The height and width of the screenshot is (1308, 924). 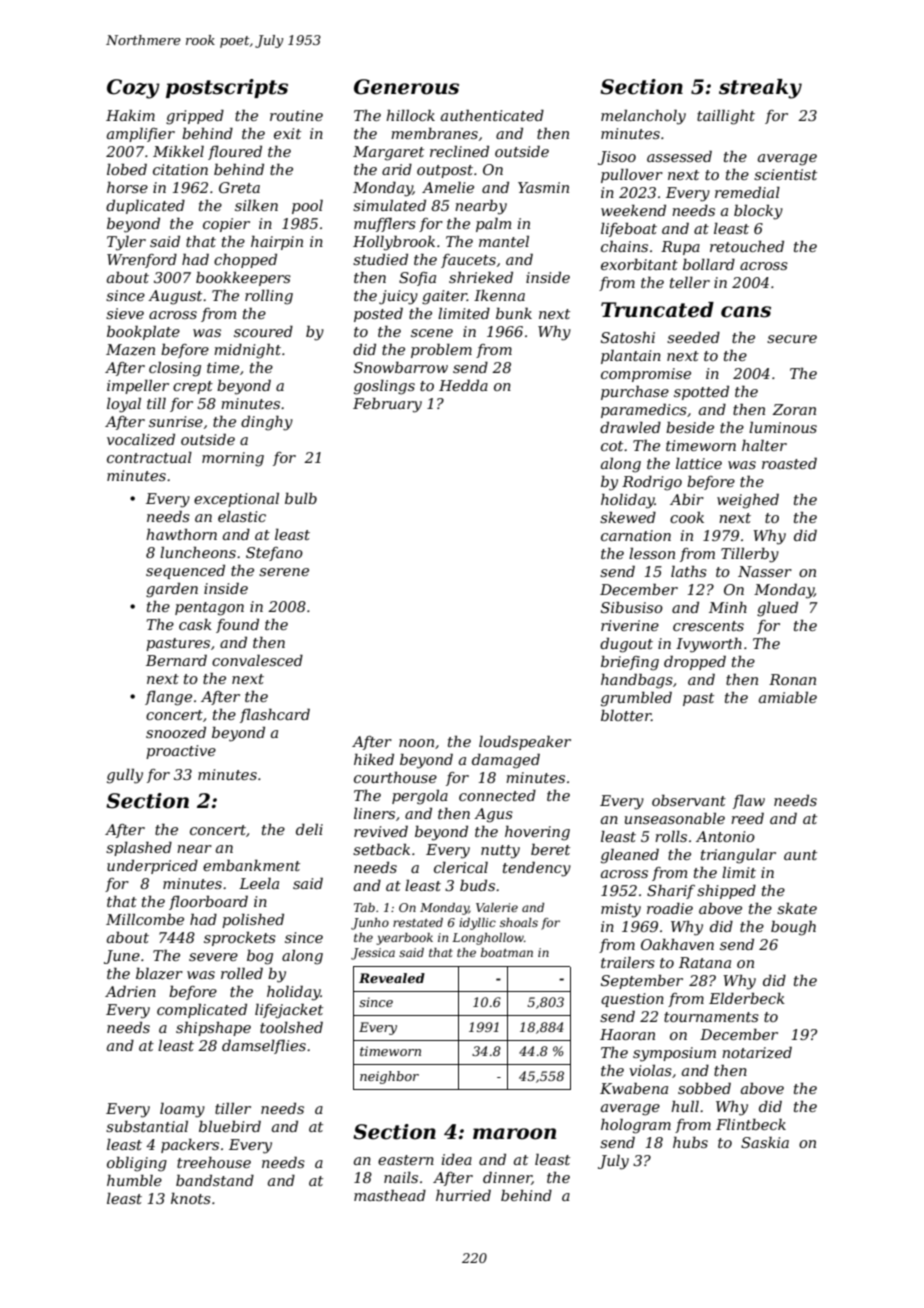 I want to click on Cozy, so click(x=133, y=89).
